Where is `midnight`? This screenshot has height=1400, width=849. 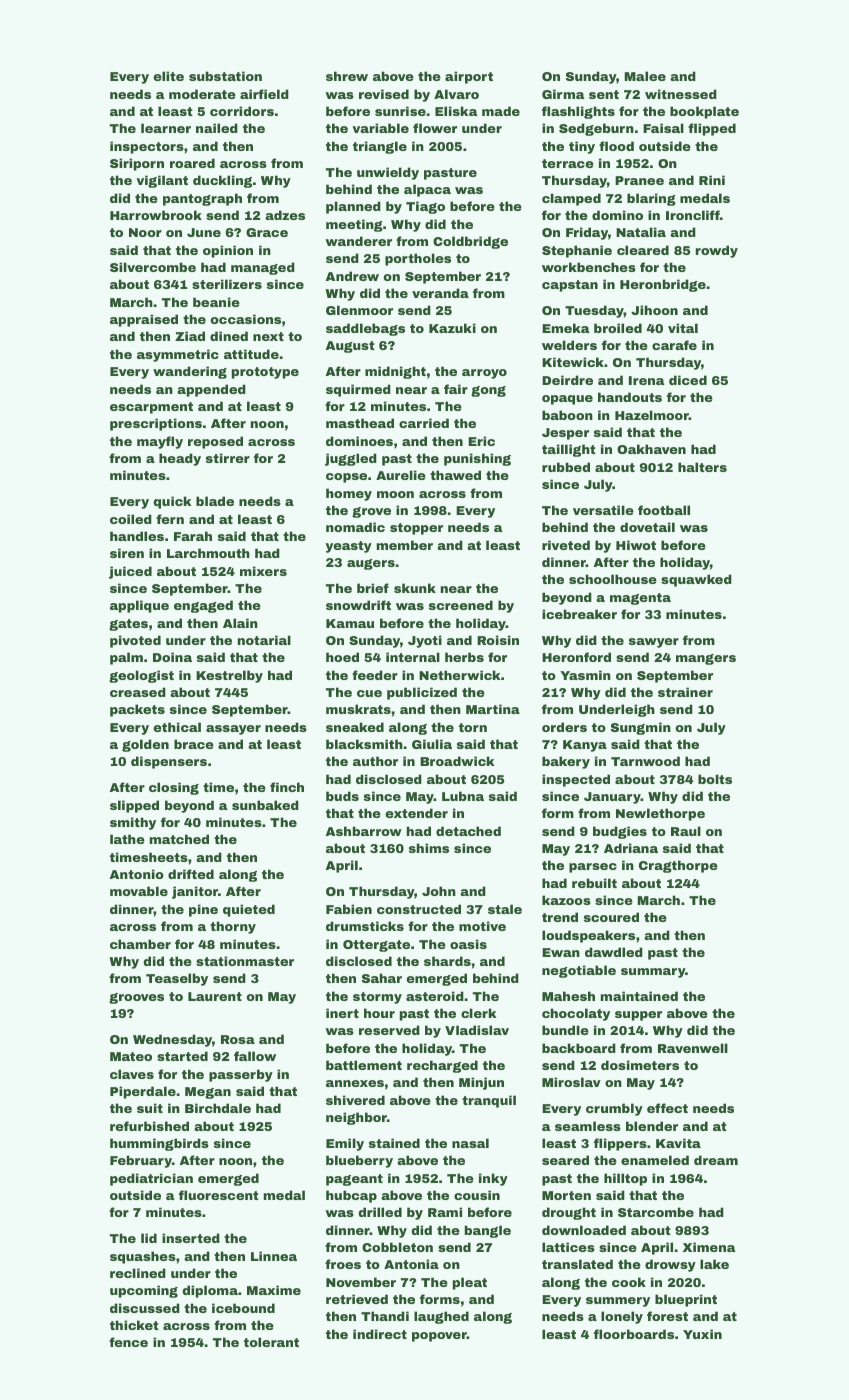
midnight is located at coordinates (395, 372).
